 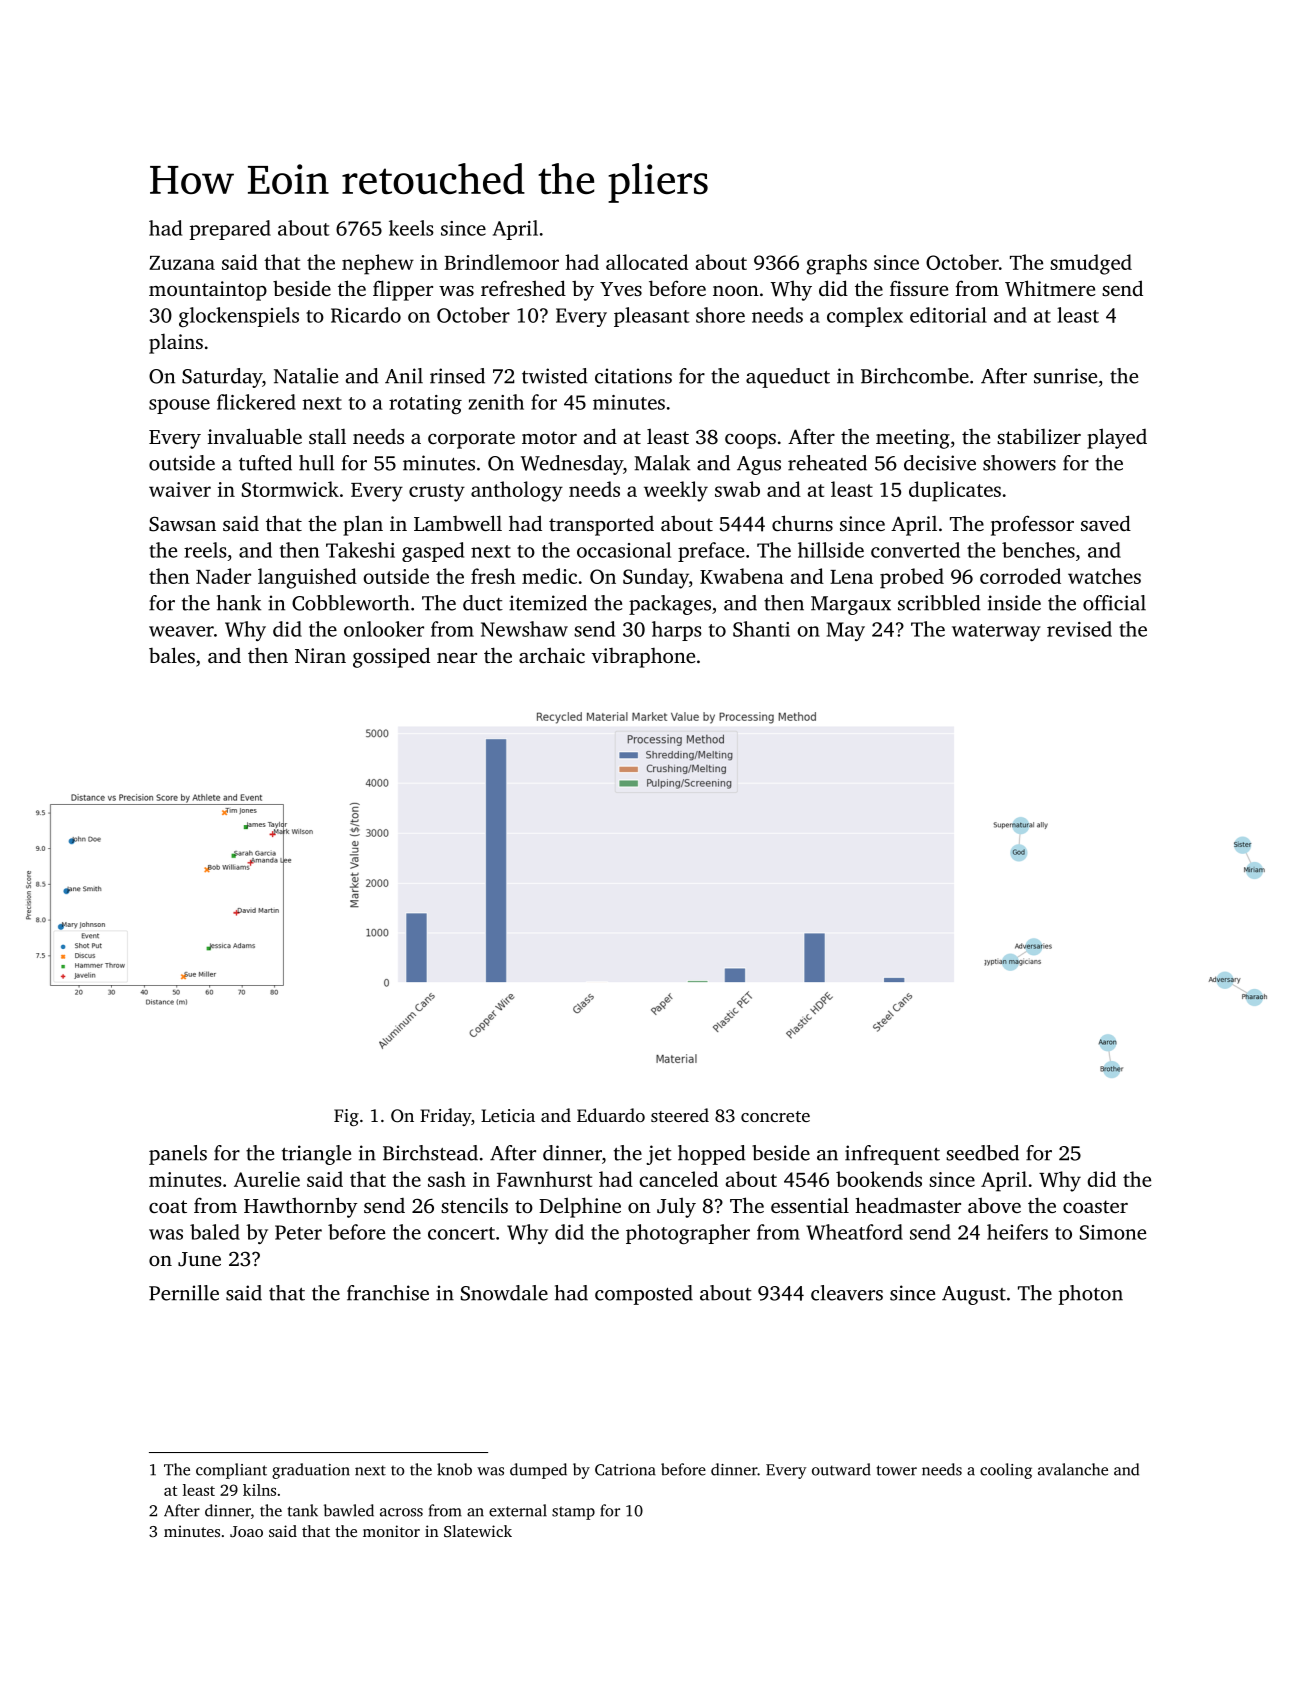 What do you see at coordinates (643, 658) in the image?
I see `vibraphone` at bounding box center [643, 658].
